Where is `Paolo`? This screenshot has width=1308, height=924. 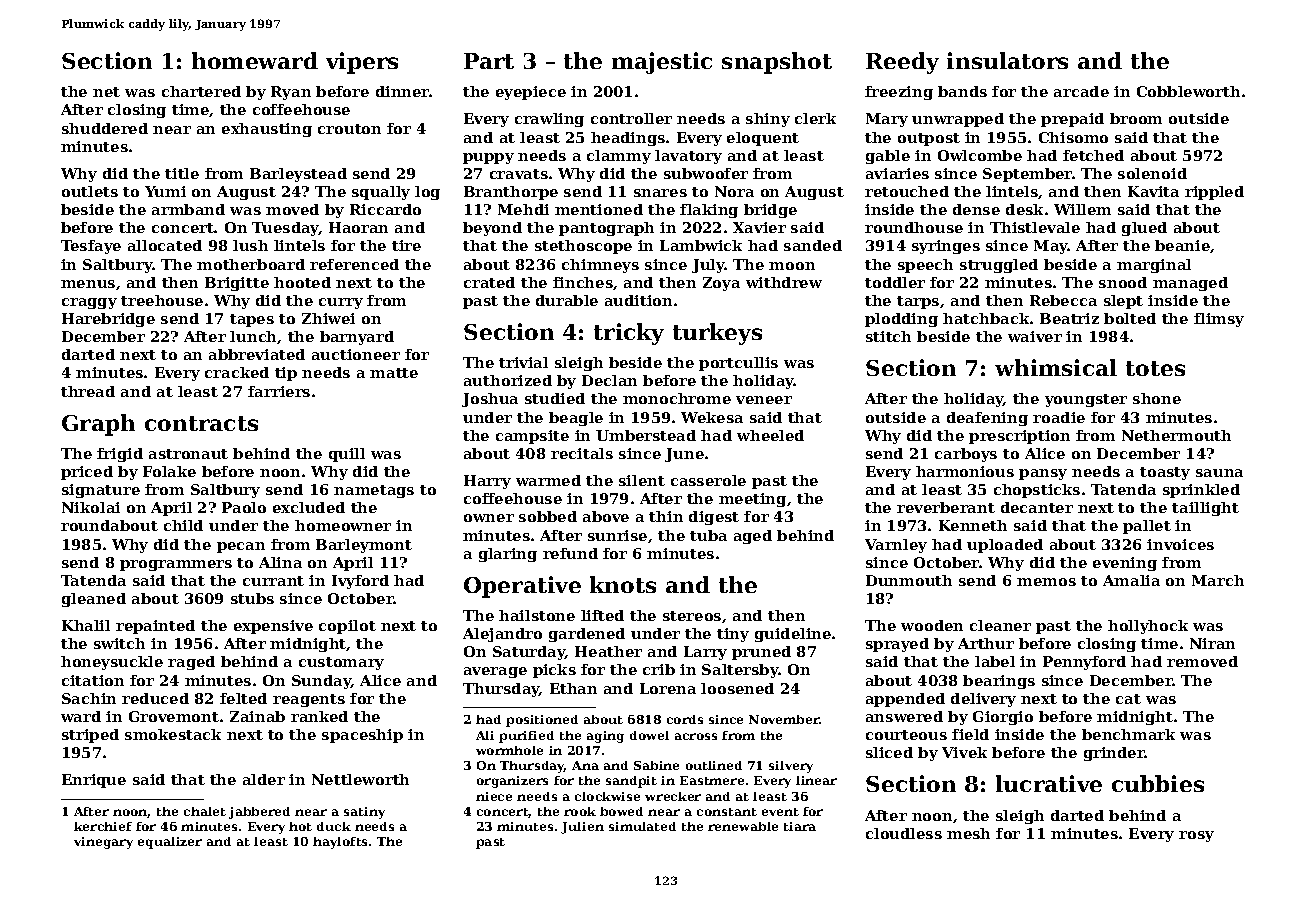
Paolo is located at coordinates (244, 507).
